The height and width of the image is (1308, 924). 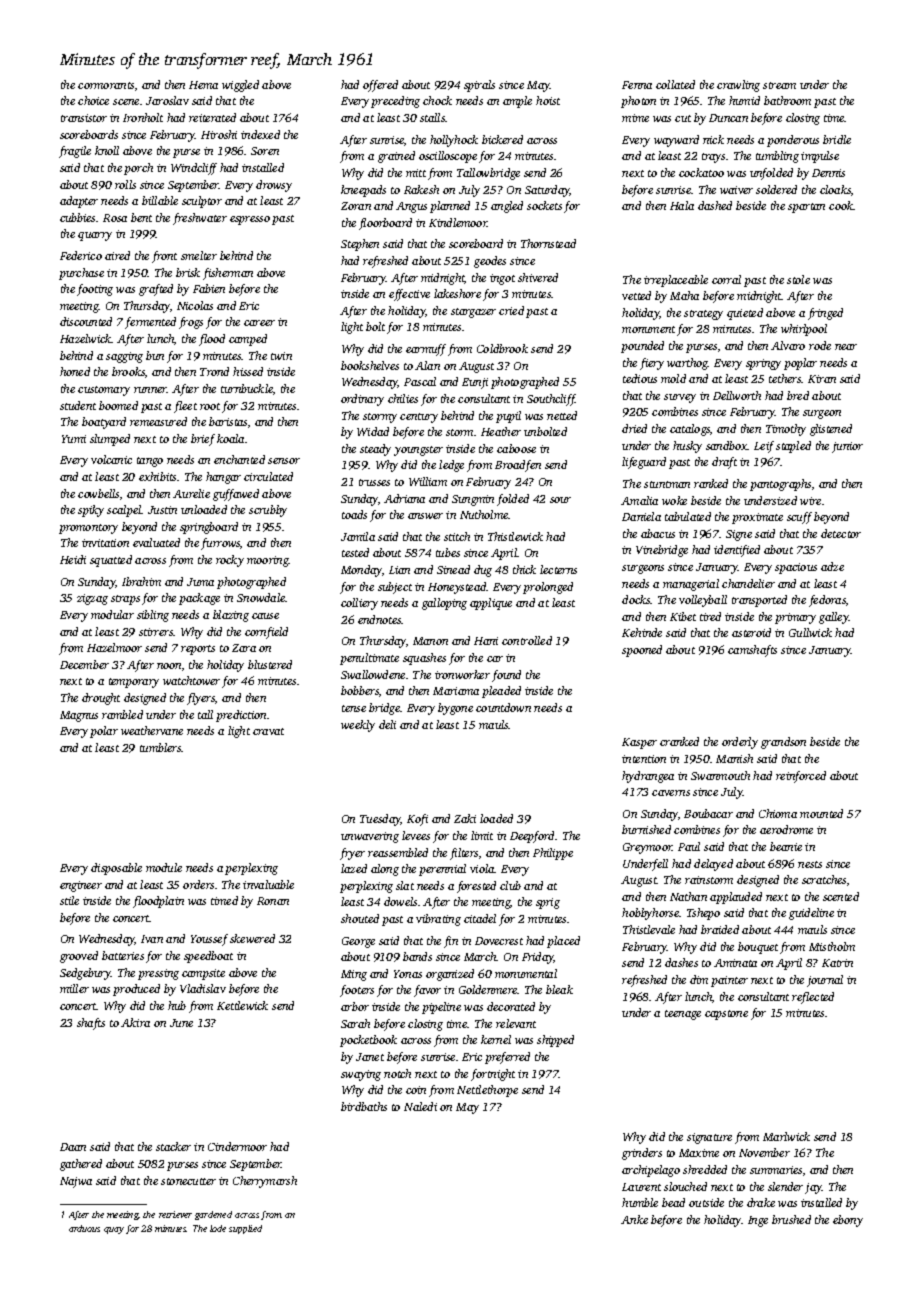 I want to click on stream, so click(x=779, y=85).
